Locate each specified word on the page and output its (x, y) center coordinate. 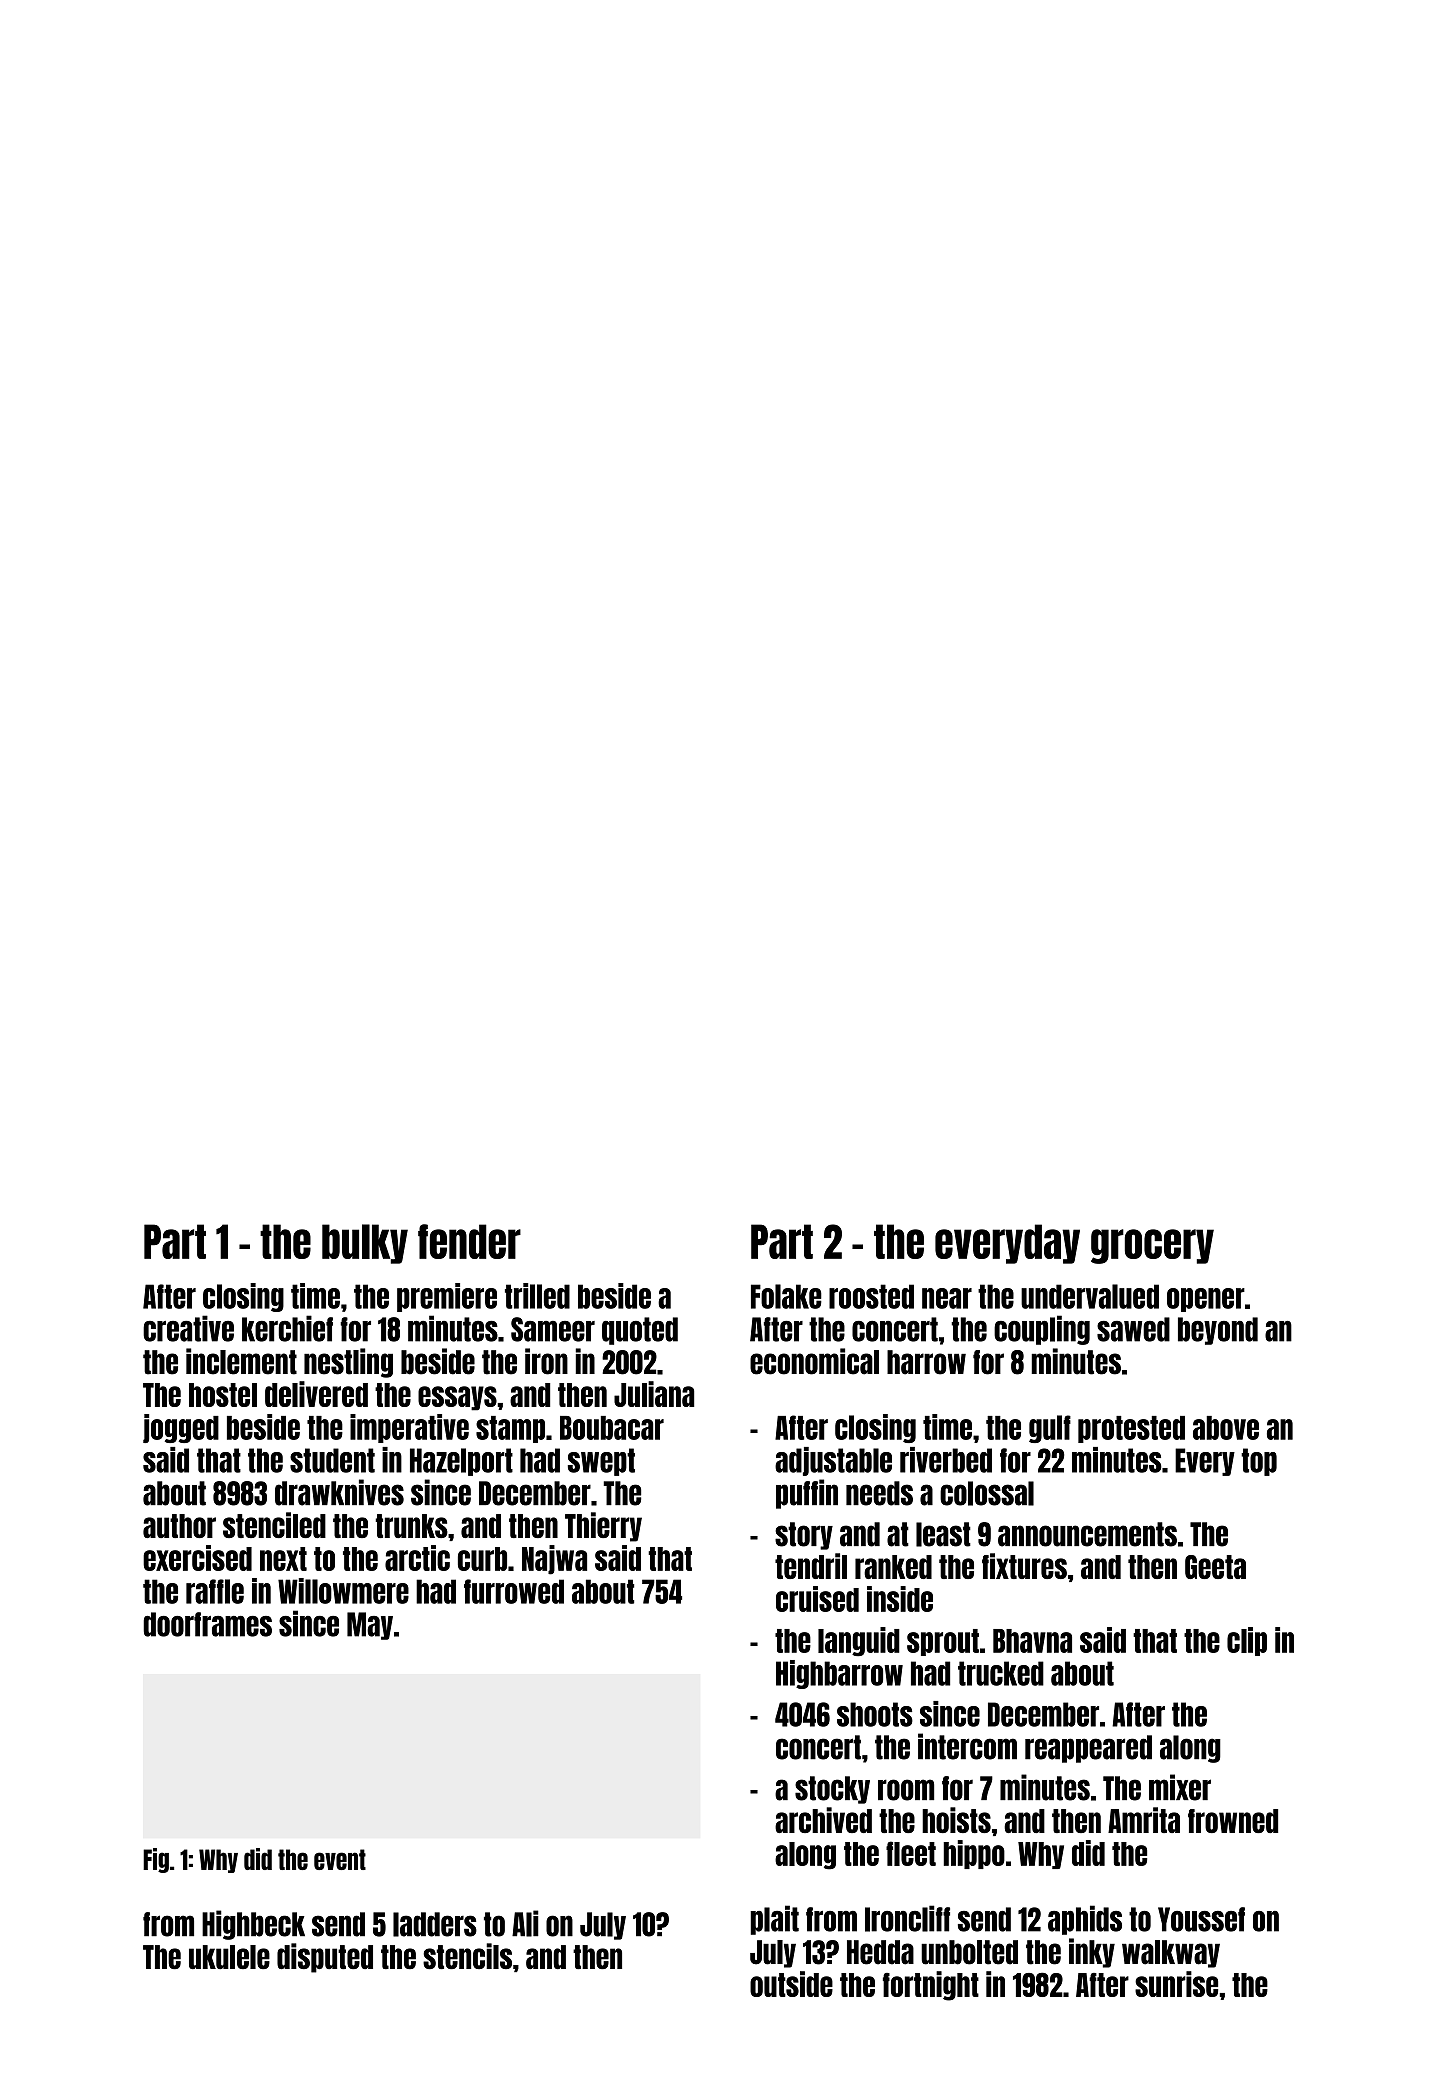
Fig (156, 1860)
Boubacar (612, 1428)
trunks (411, 1526)
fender (469, 1241)
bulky (365, 1244)
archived (823, 1820)
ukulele (229, 1957)
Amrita (1144, 1820)
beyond (1218, 1331)
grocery (1152, 1246)
